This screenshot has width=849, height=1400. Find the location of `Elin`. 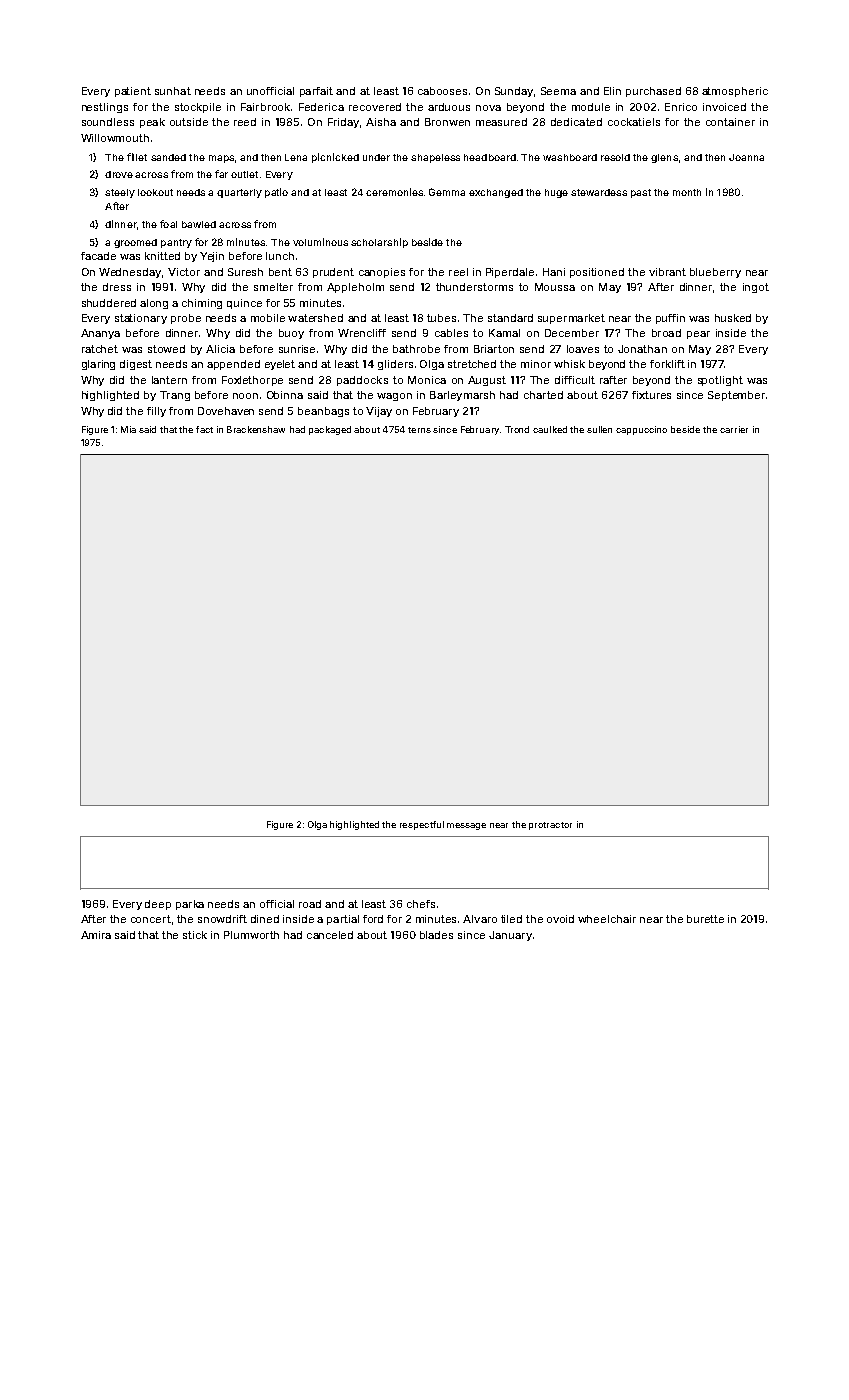

Elin is located at coordinates (612, 91).
